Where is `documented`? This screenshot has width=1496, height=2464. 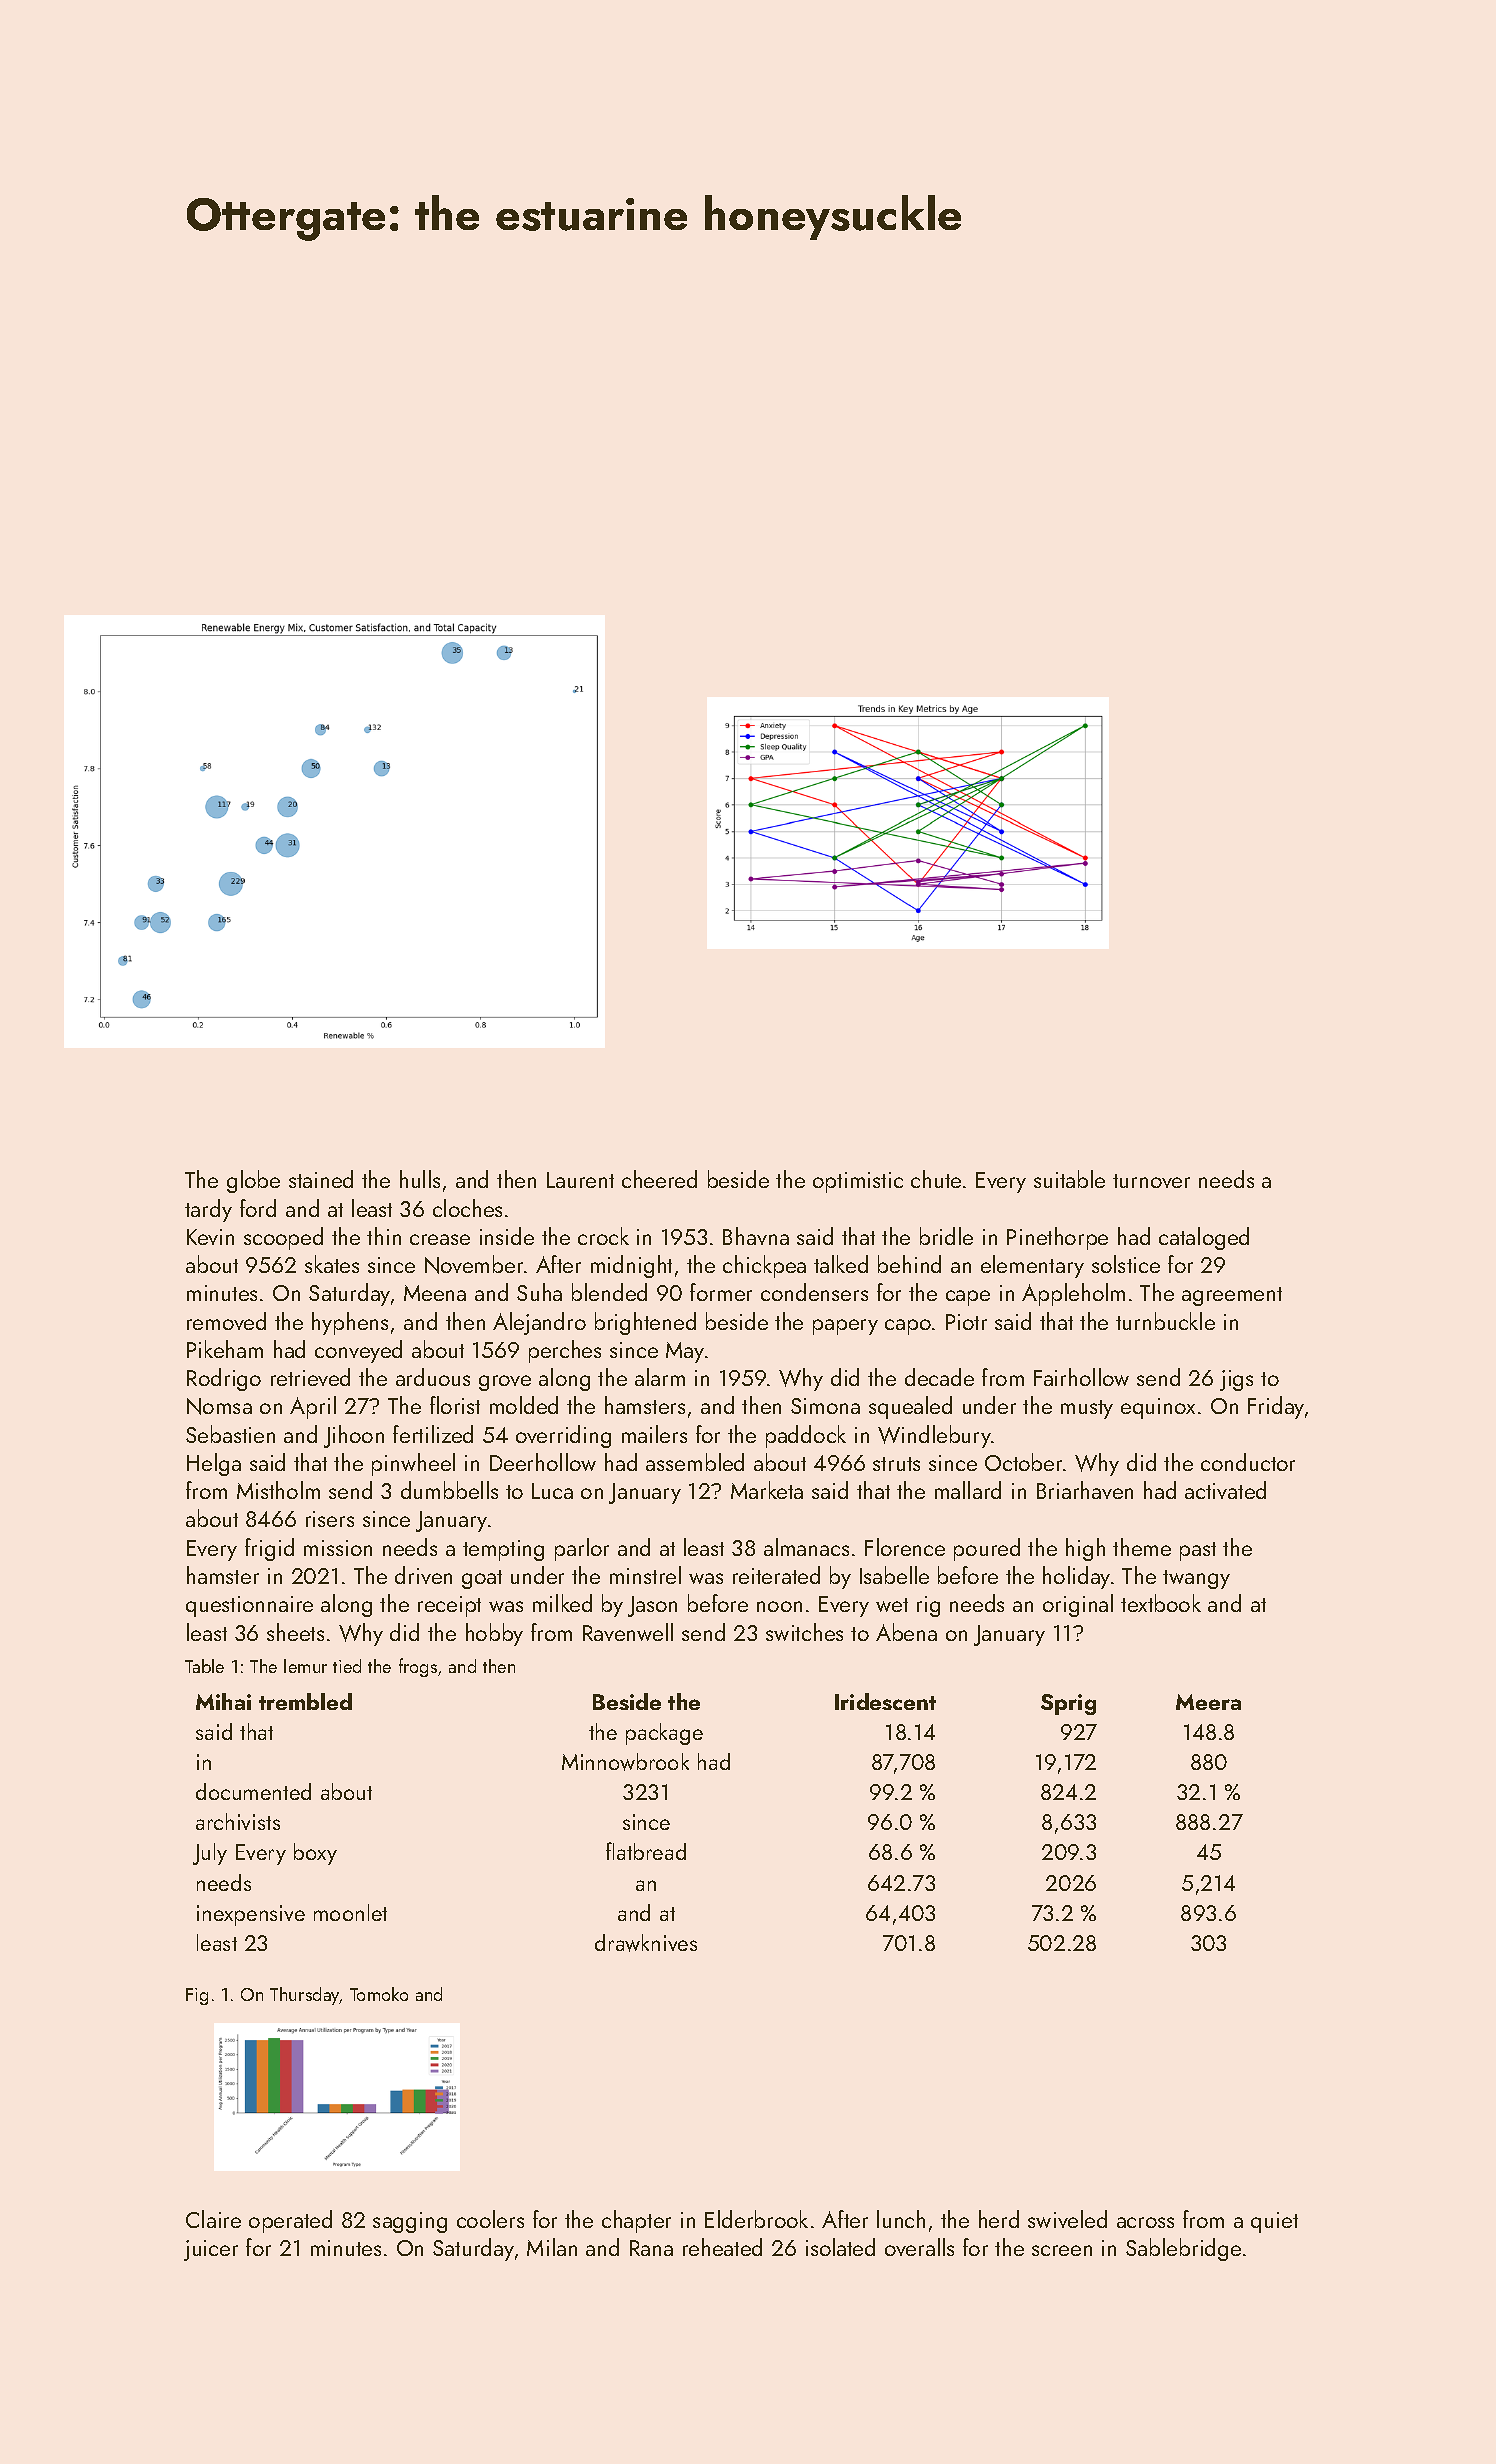 documented is located at coordinates (253, 1791).
